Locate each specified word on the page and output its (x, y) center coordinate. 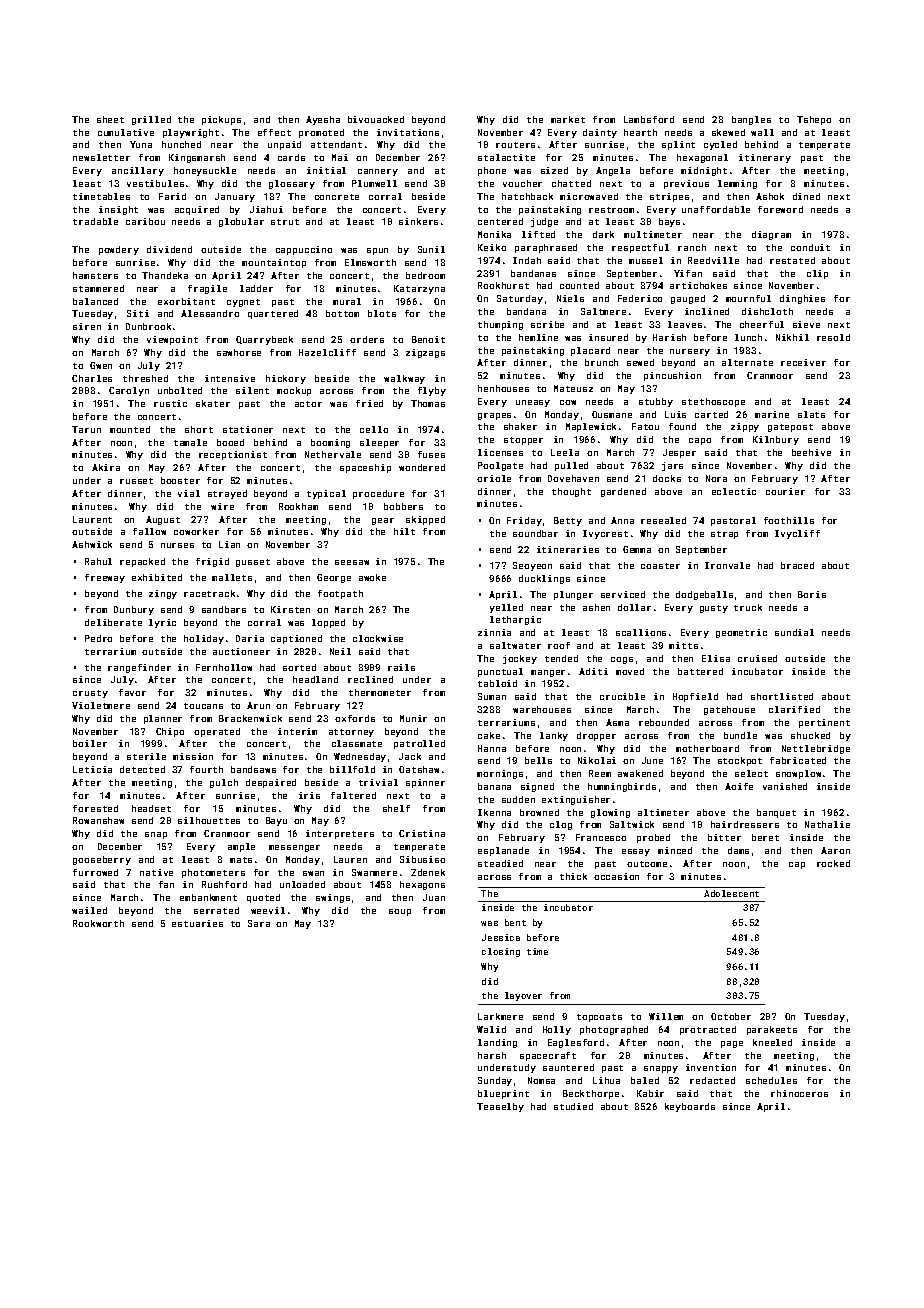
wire (222, 506)
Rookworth (98, 923)
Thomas (428, 403)
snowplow (798, 774)
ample (241, 847)
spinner (425, 783)
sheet (110, 119)
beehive (811, 452)
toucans (203, 706)
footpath (340, 594)
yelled (506, 608)
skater (213, 403)
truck (748, 607)
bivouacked (376, 119)
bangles (751, 120)
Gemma (637, 549)
